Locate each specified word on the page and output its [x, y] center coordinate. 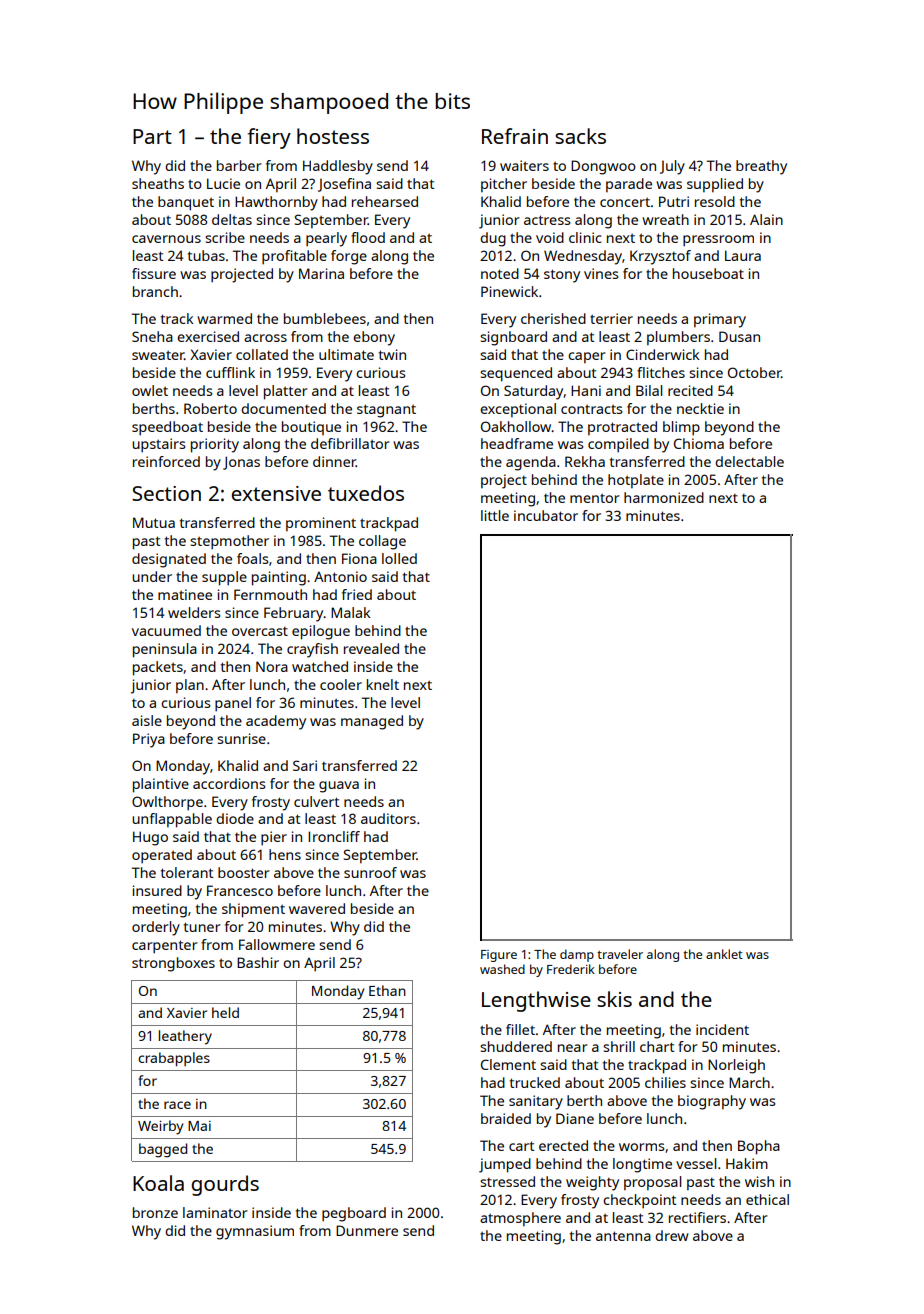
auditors [388, 818]
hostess [333, 136]
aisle [147, 720]
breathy [761, 167]
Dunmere [367, 1230]
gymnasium [255, 1232]
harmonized [664, 497]
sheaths [158, 183]
